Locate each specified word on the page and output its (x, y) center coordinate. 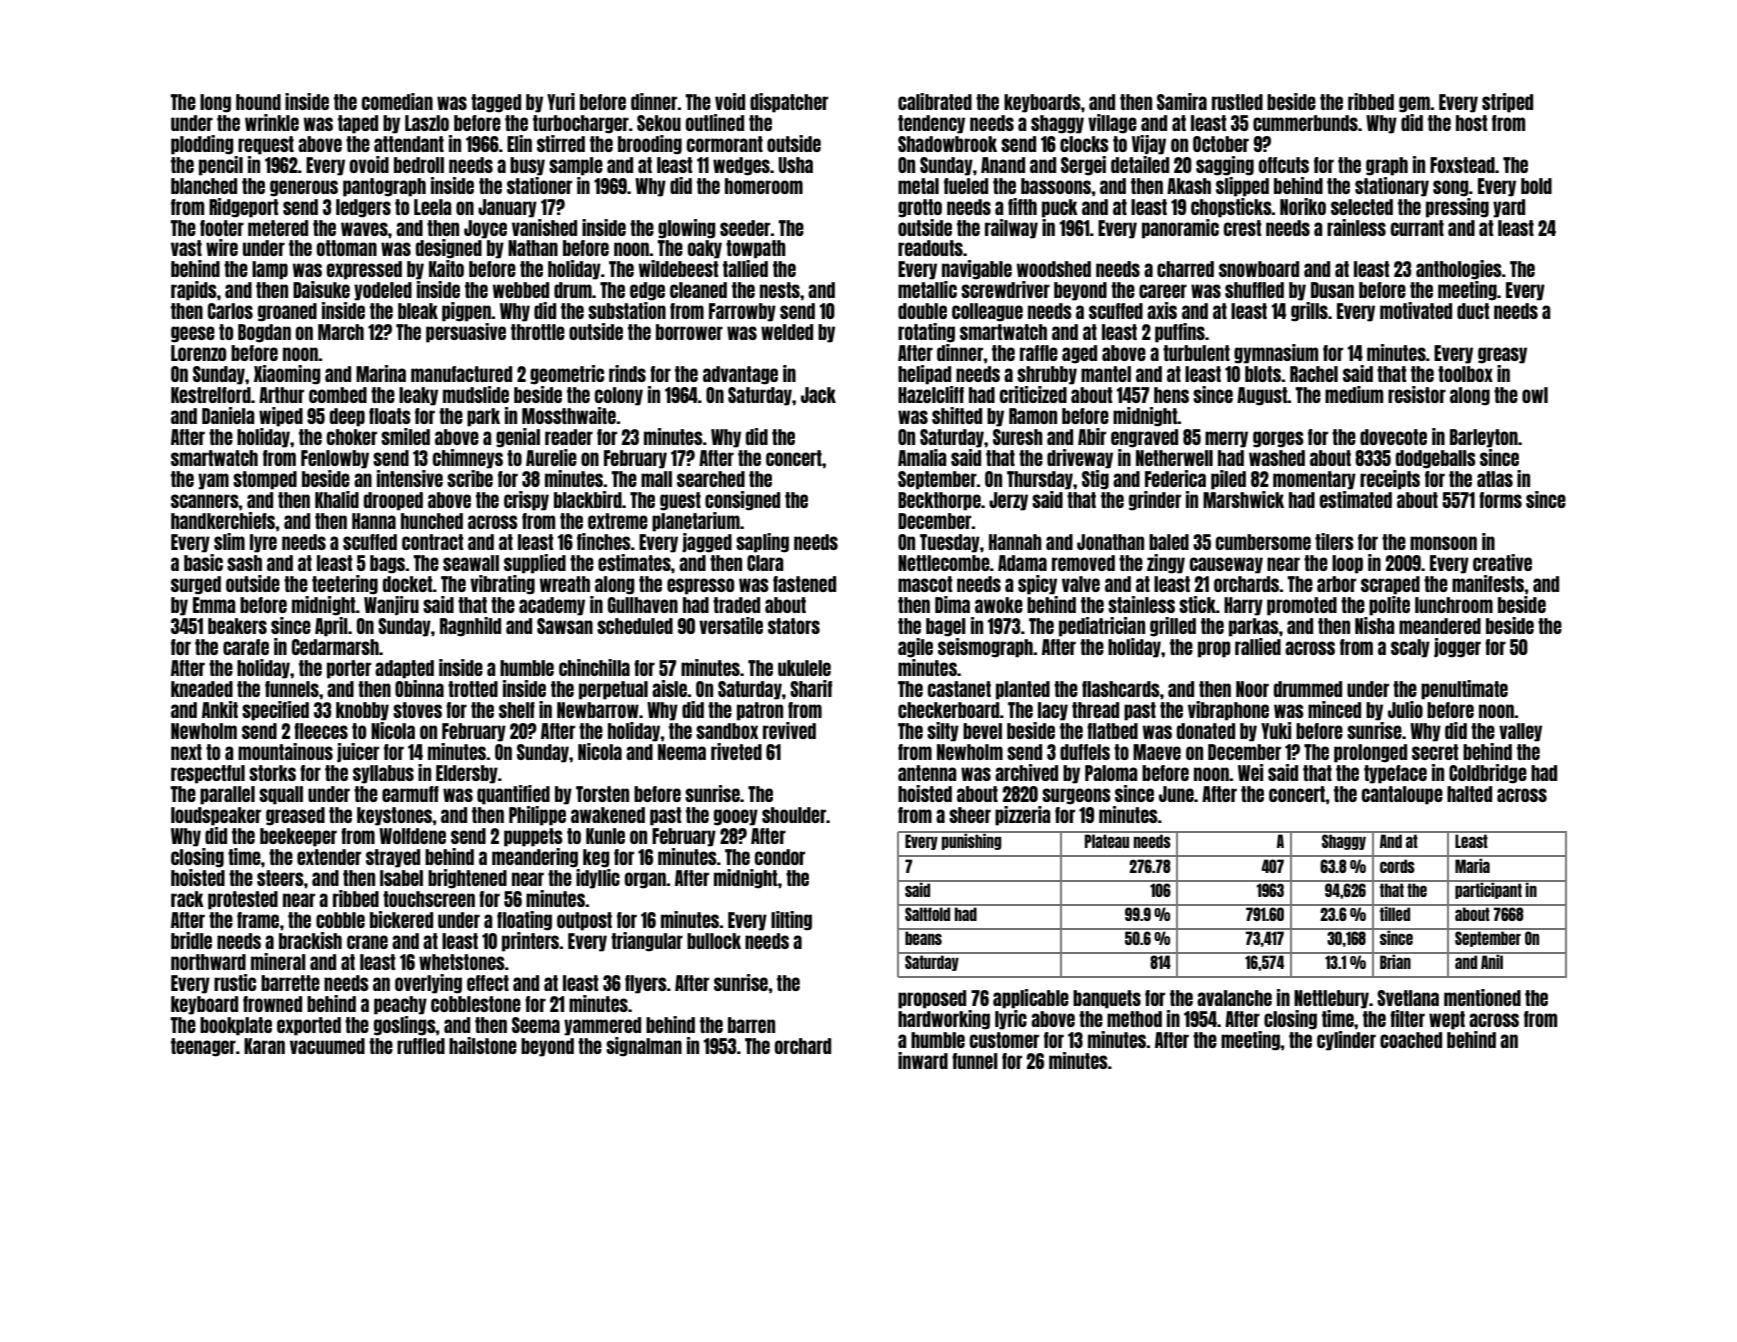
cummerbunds (1305, 123)
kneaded (202, 689)
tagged (496, 103)
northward (208, 962)
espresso (700, 586)
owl (1535, 395)
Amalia (922, 457)
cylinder (1346, 1041)
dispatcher (789, 103)
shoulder (794, 815)
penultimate (1464, 690)
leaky (418, 396)
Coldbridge (1488, 774)
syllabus (383, 774)
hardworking (944, 1020)
